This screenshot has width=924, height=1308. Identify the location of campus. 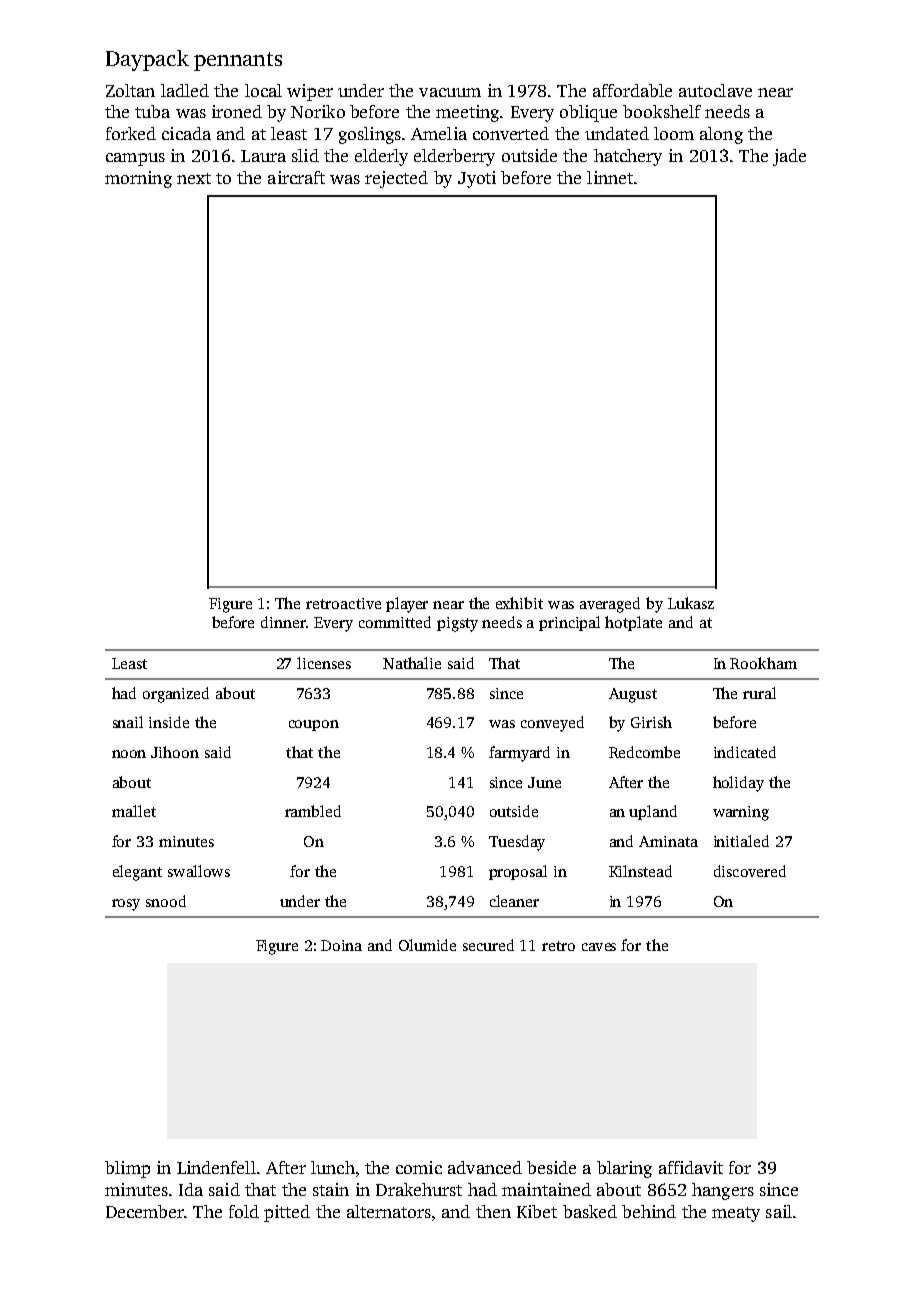
(135, 159).
